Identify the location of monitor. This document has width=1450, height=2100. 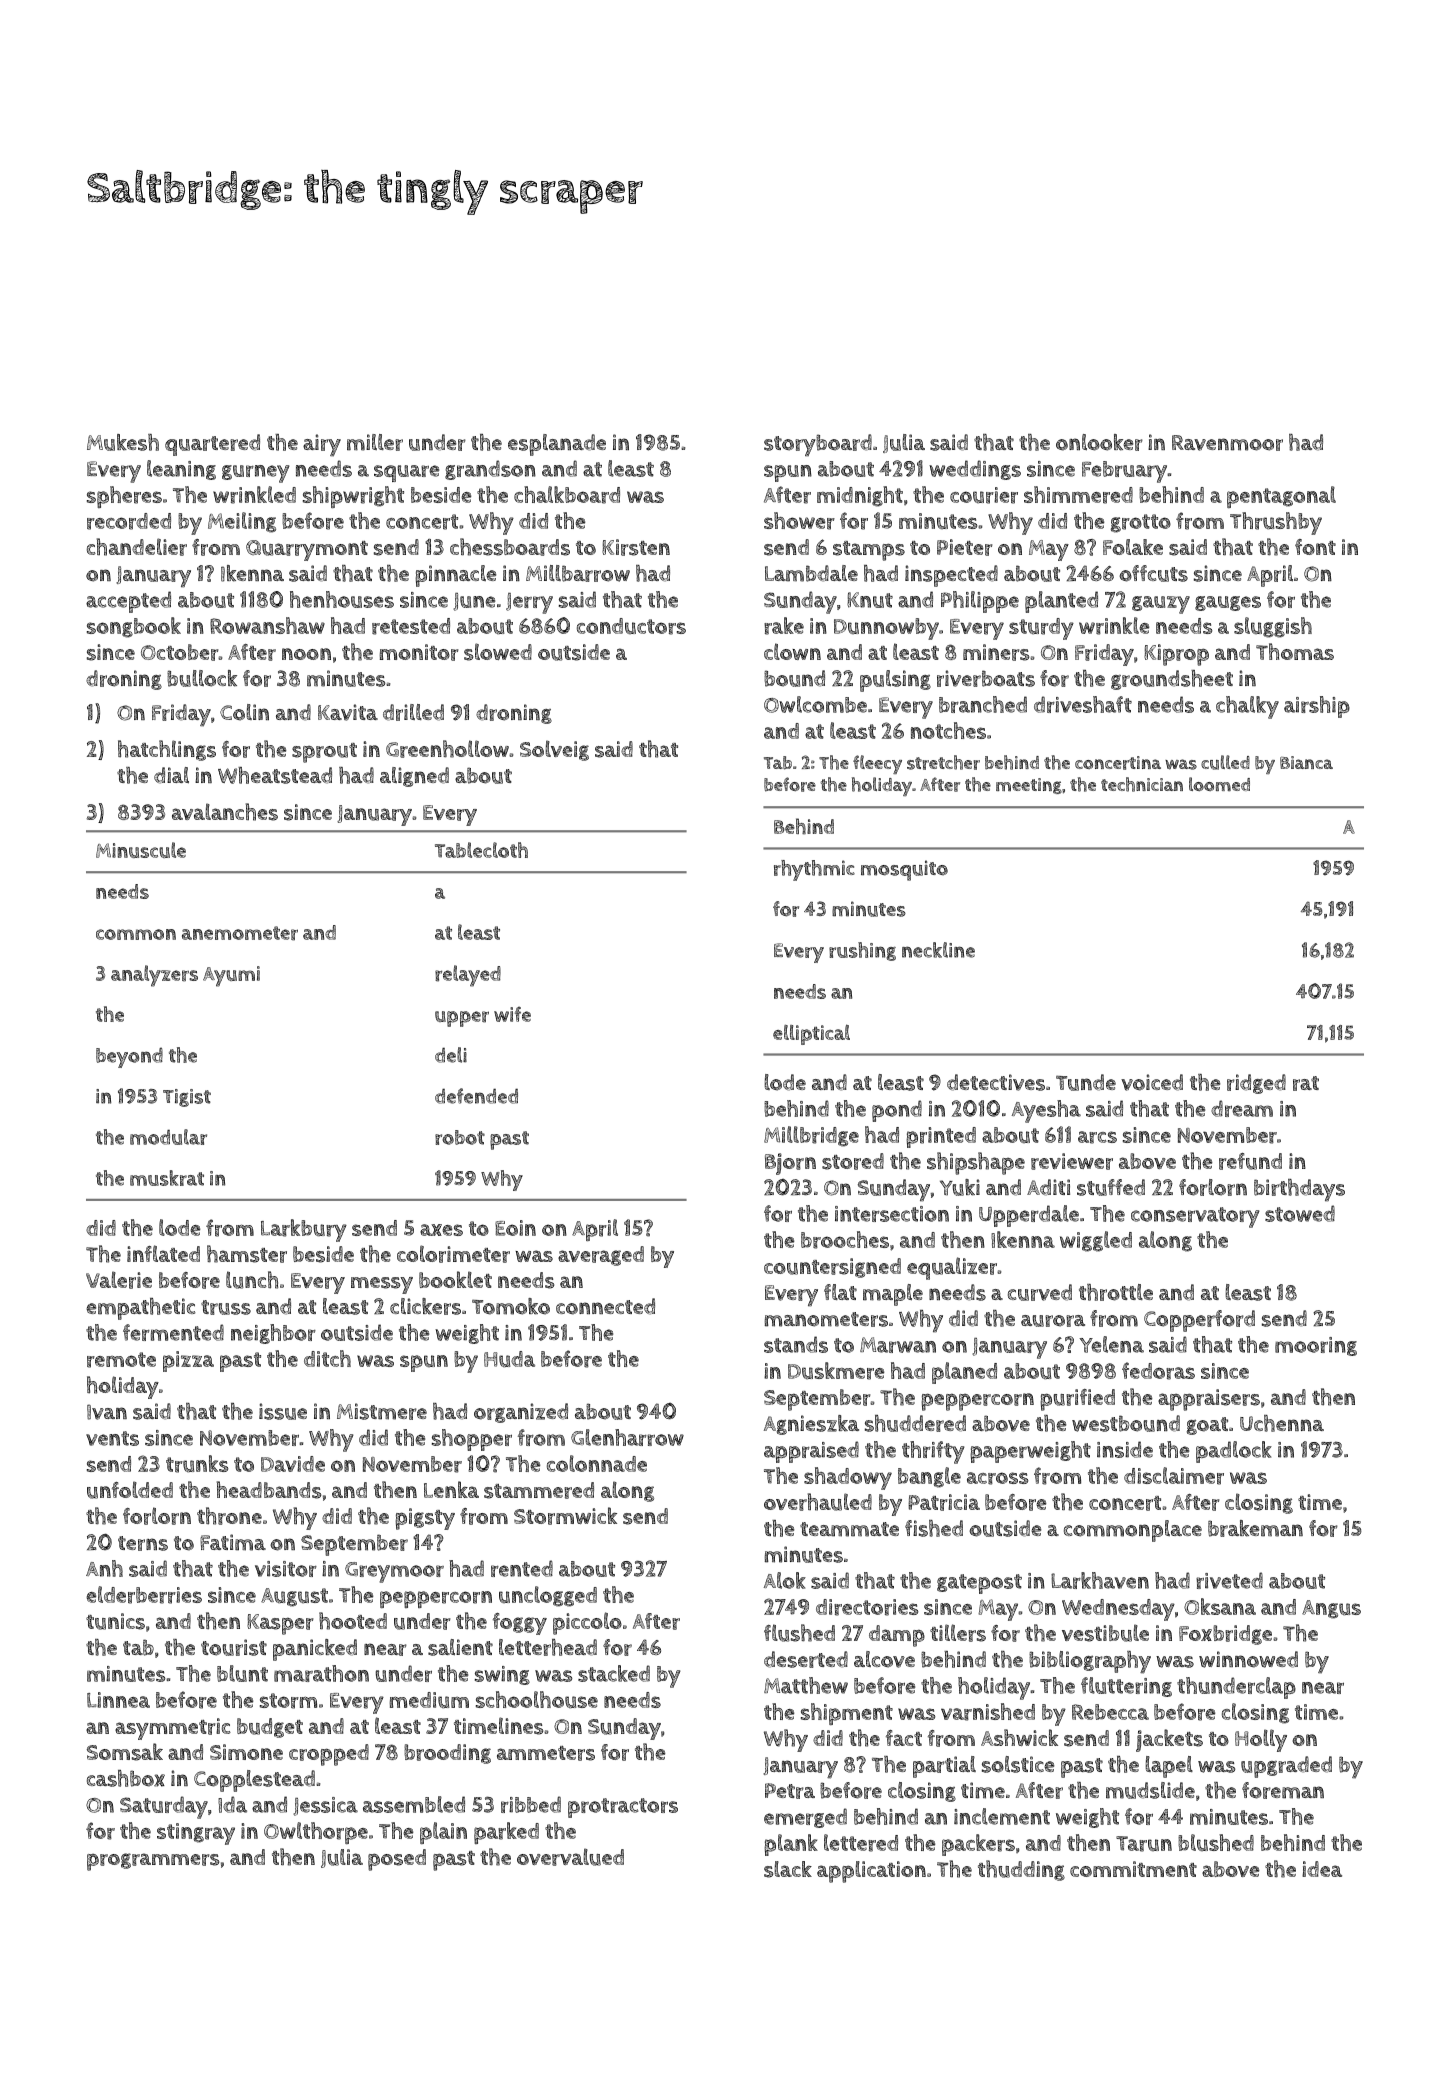
(419, 652).
